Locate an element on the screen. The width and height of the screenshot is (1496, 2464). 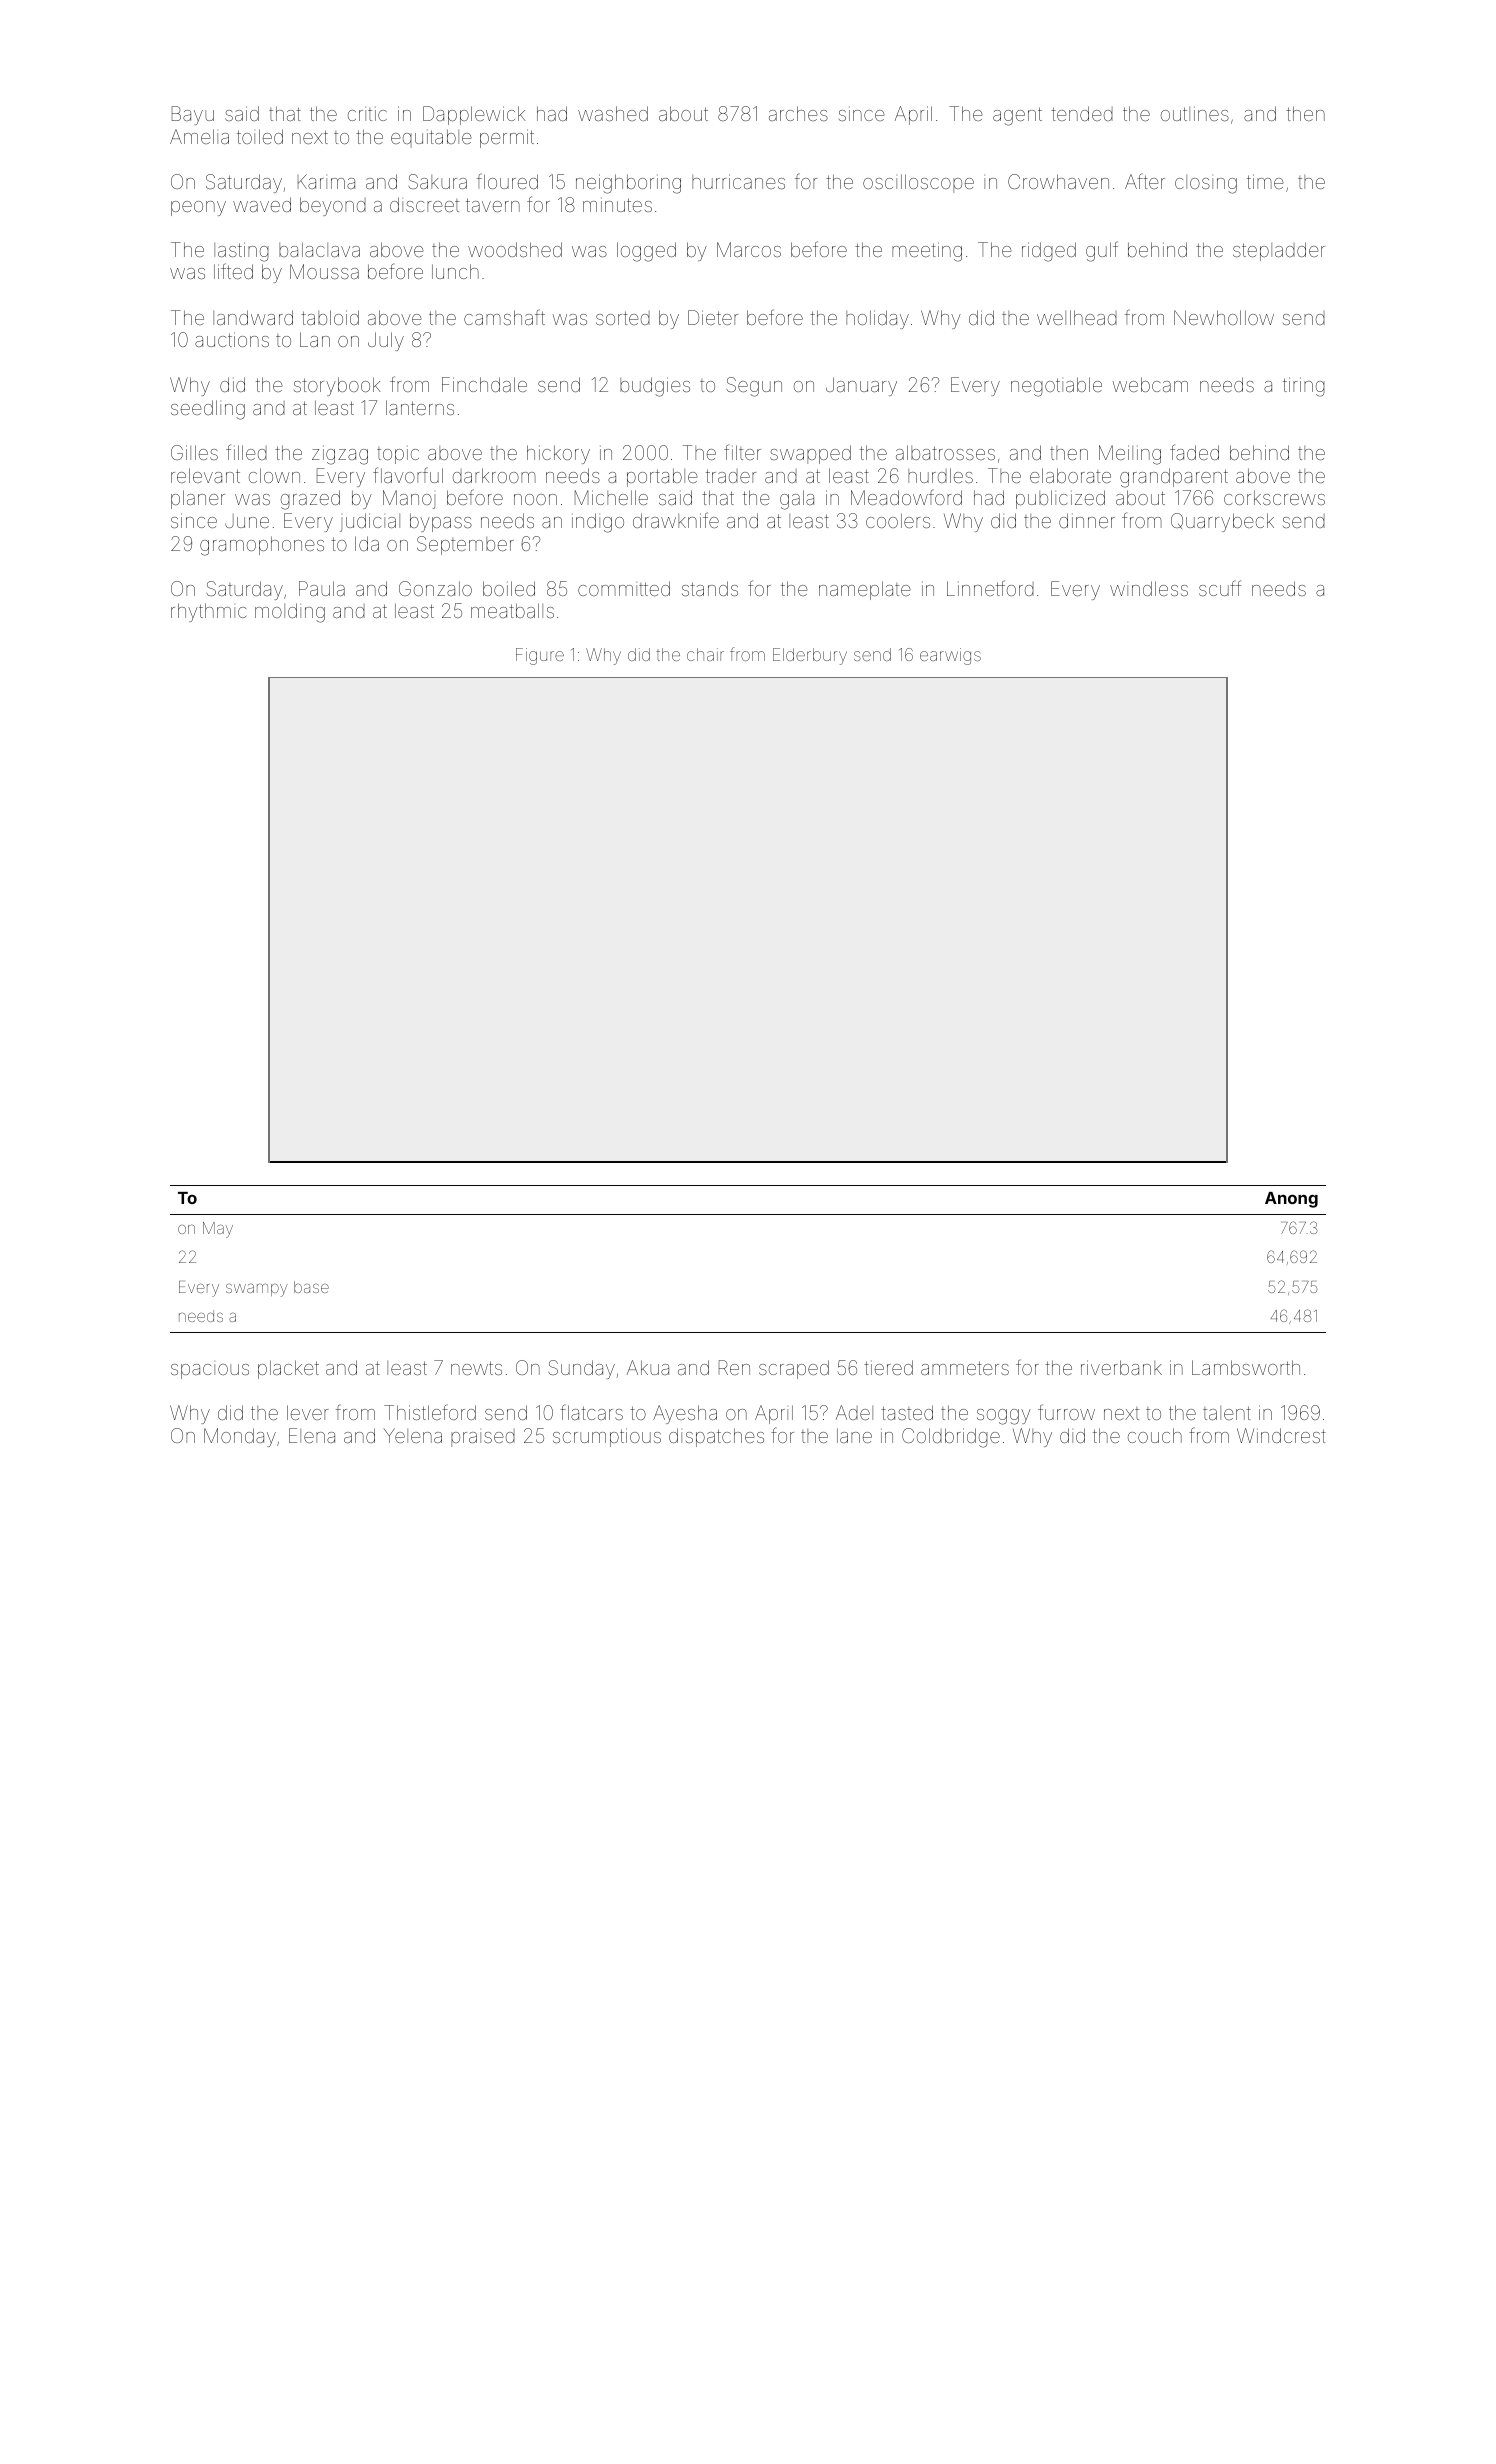
soggy is located at coordinates (1004, 1417).
